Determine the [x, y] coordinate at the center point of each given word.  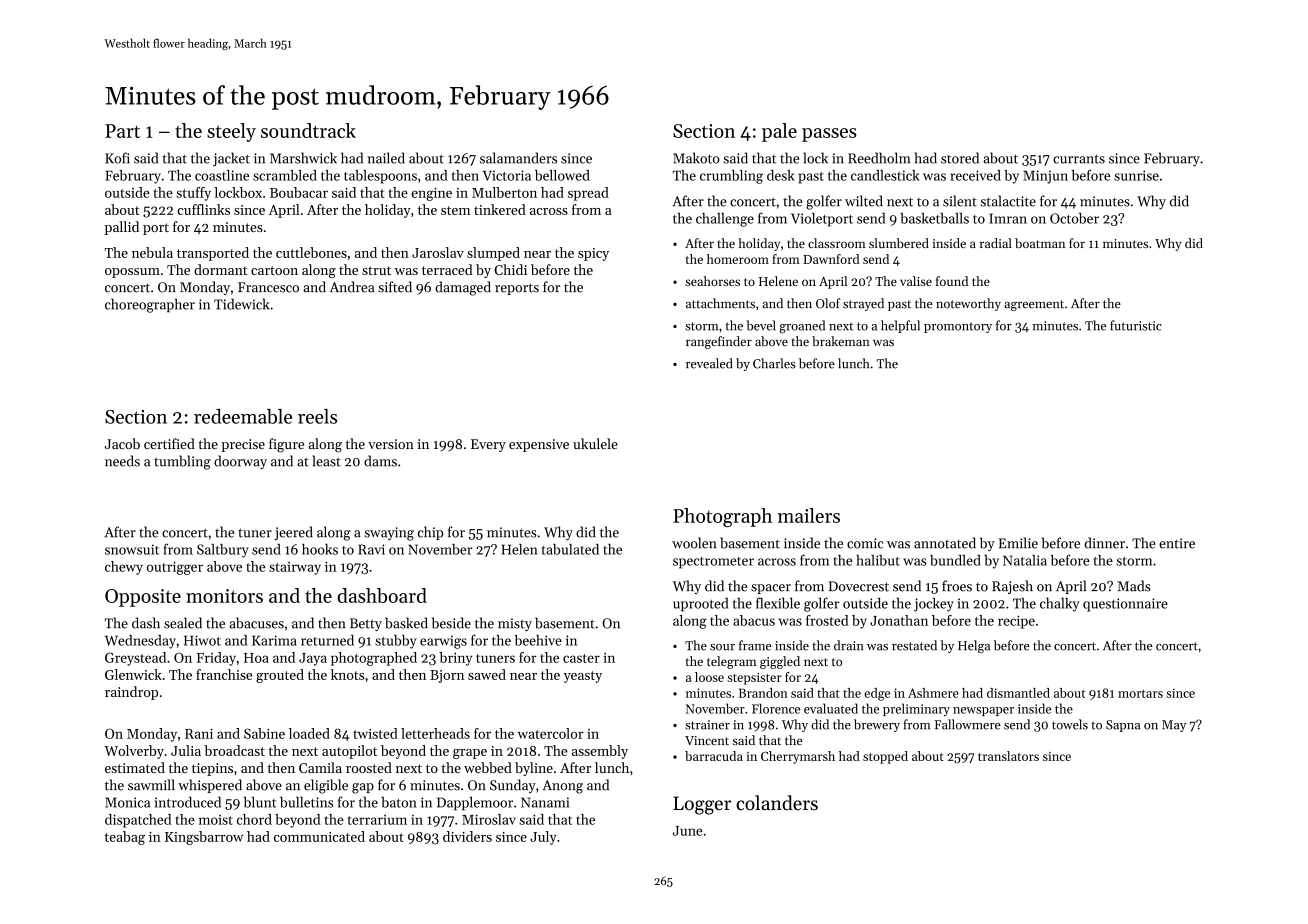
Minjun [1045, 177]
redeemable [243, 416]
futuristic [1136, 325]
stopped [885, 757]
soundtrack [308, 130]
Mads [1134, 586]
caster [581, 658]
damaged [463, 288]
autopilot [349, 752]
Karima [274, 640]
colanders [777, 803]
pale [779, 132]
